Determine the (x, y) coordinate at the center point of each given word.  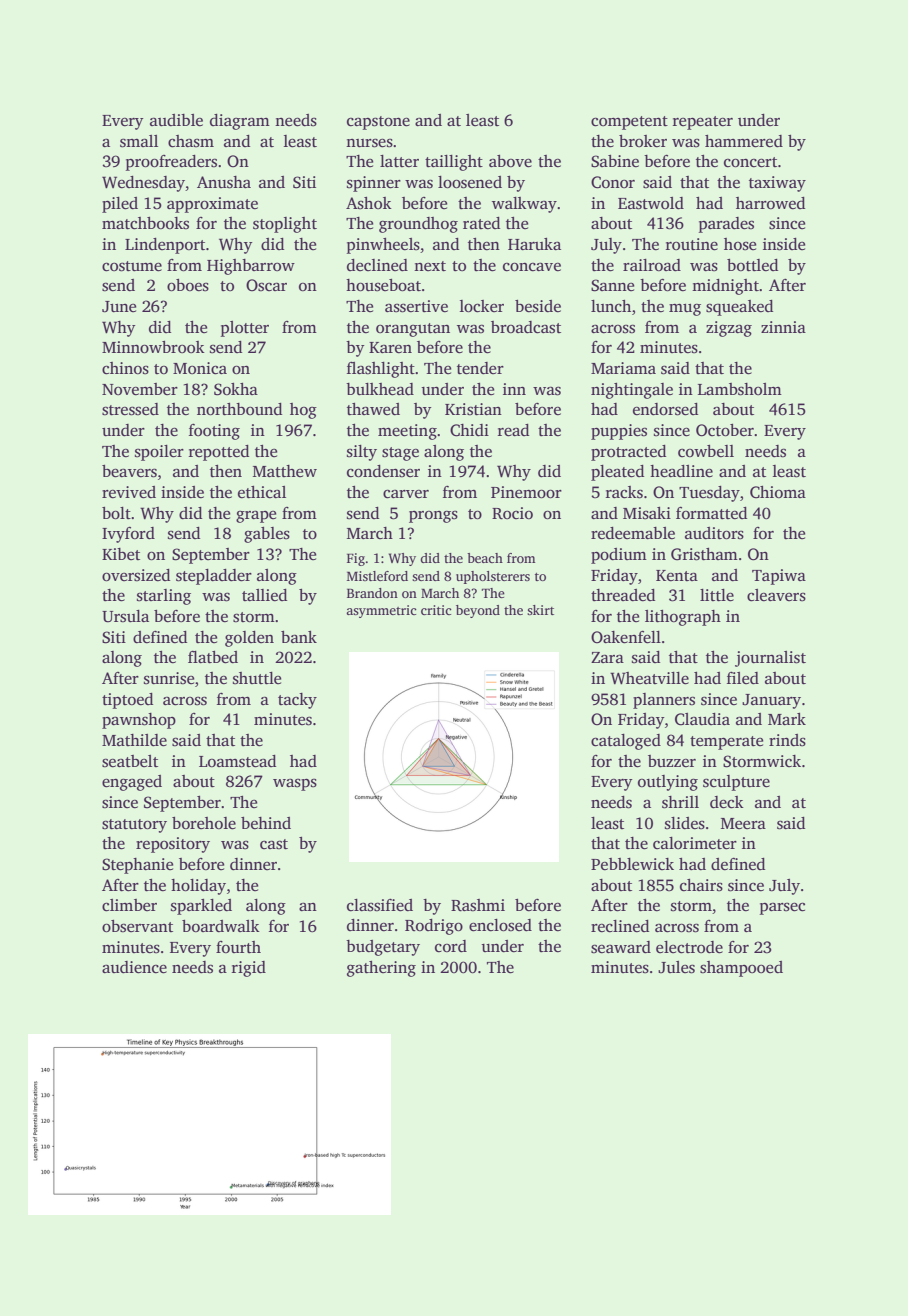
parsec (782, 908)
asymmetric (381, 611)
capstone (378, 123)
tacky (297, 701)
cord (451, 946)
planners (664, 701)
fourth (238, 947)
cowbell (706, 451)
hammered (744, 141)
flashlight (381, 370)
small (139, 141)
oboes (188, 285)
